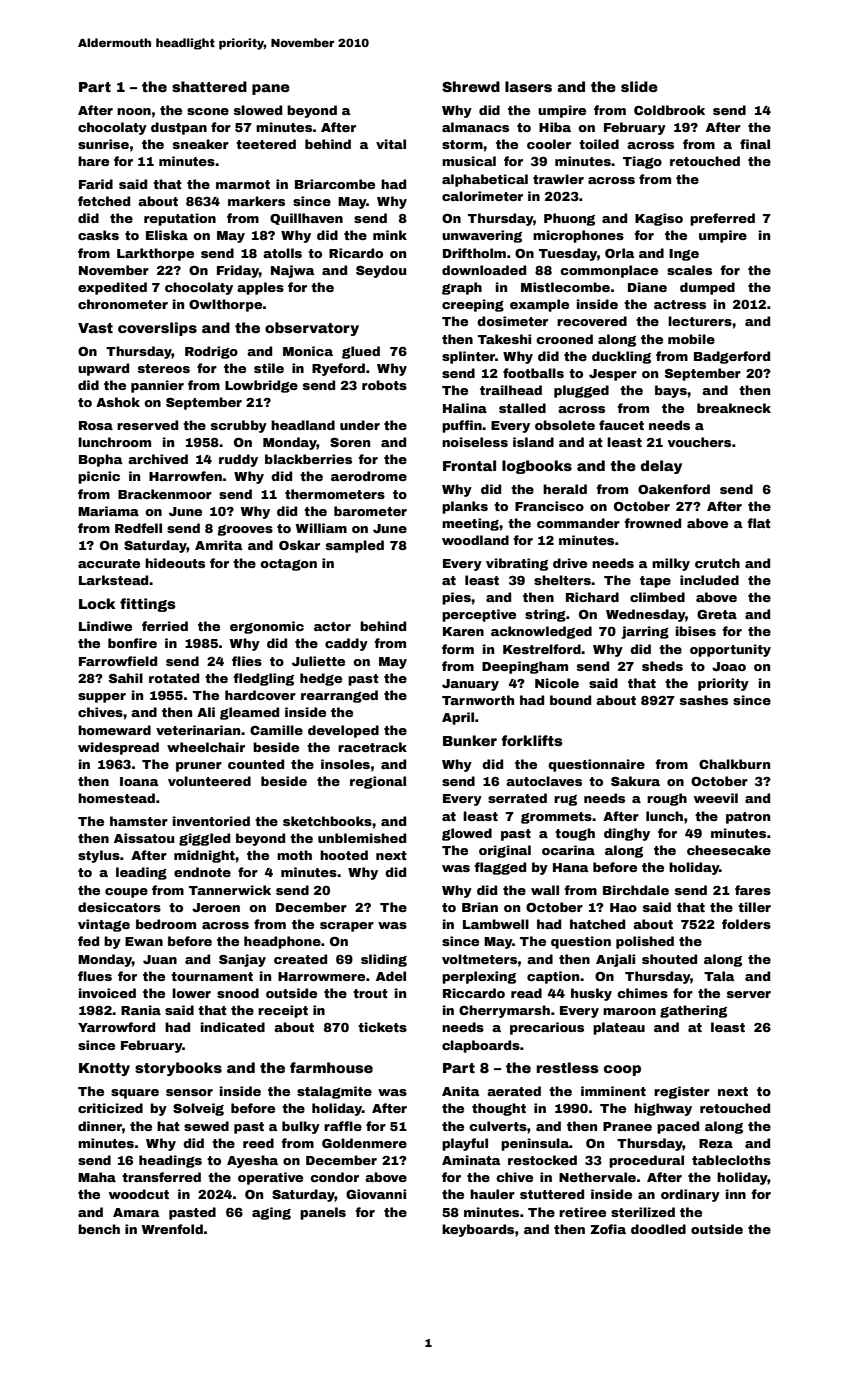 The width and height of the screenshot is (849, 1400). What do you see at coordinates (505, 851) in the screenshot?
I see `original` at bounding box center [505, 851].
